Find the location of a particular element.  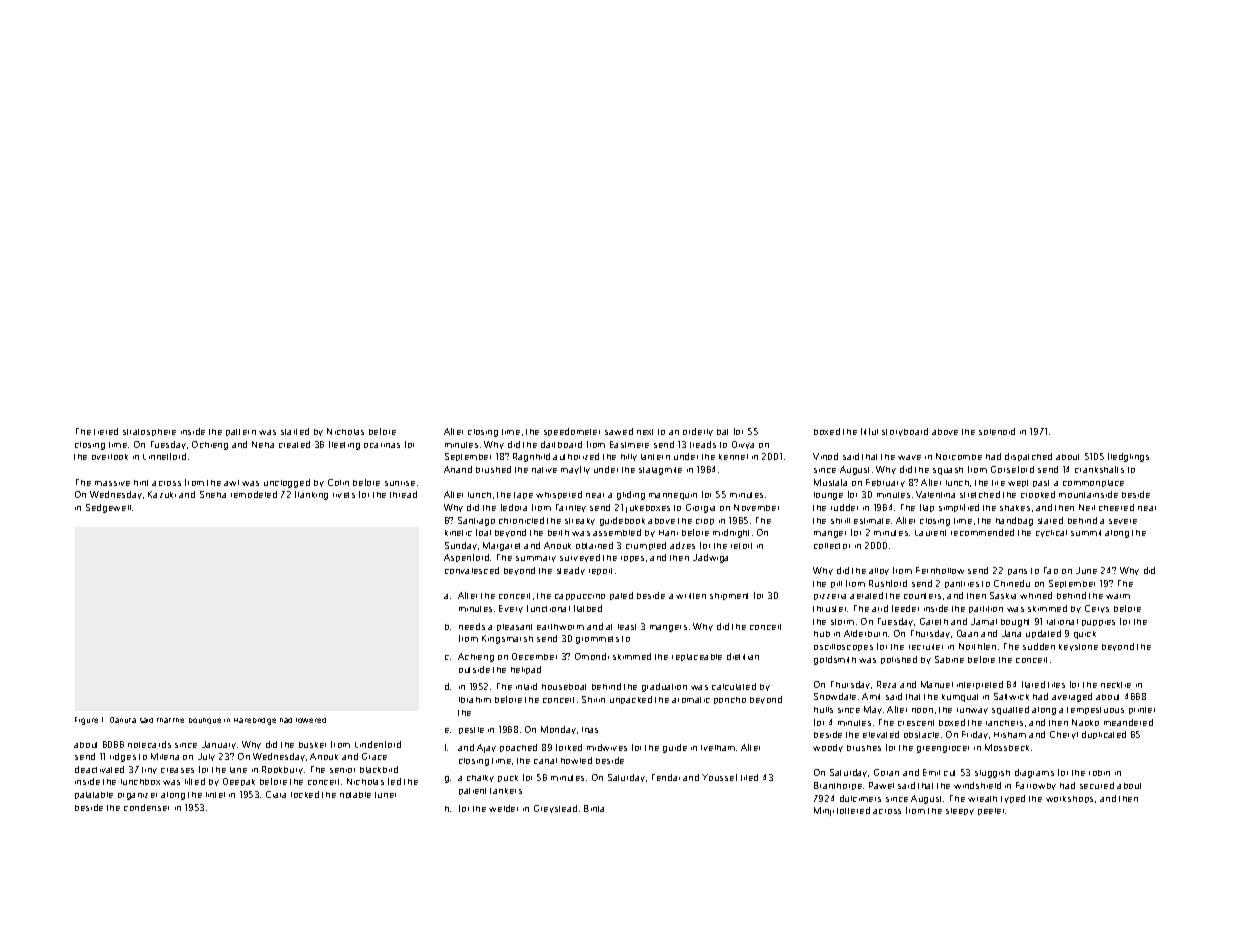

grommets is located at coordinates (597, 640).
